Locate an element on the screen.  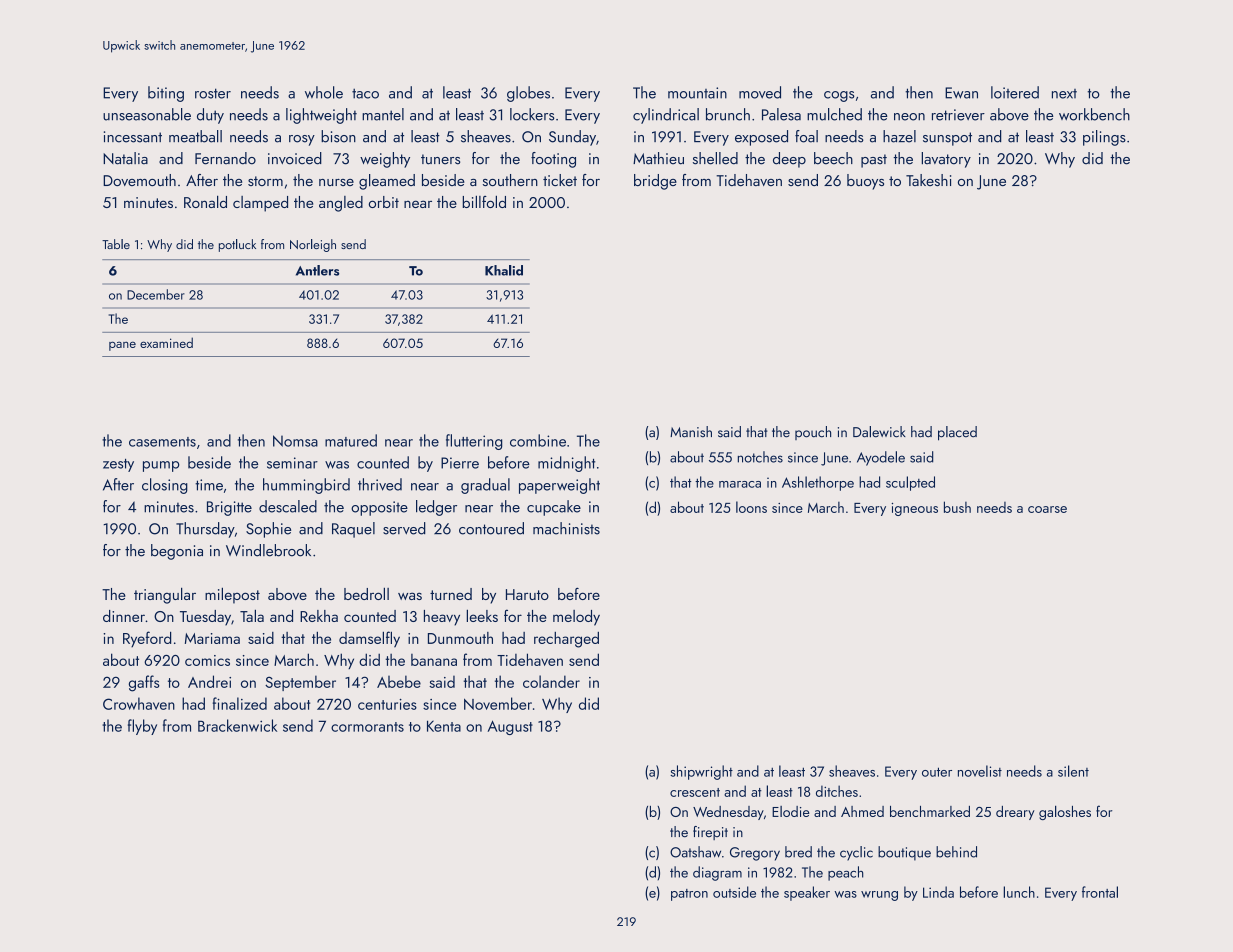
August is located at coordinates (510, 727).
